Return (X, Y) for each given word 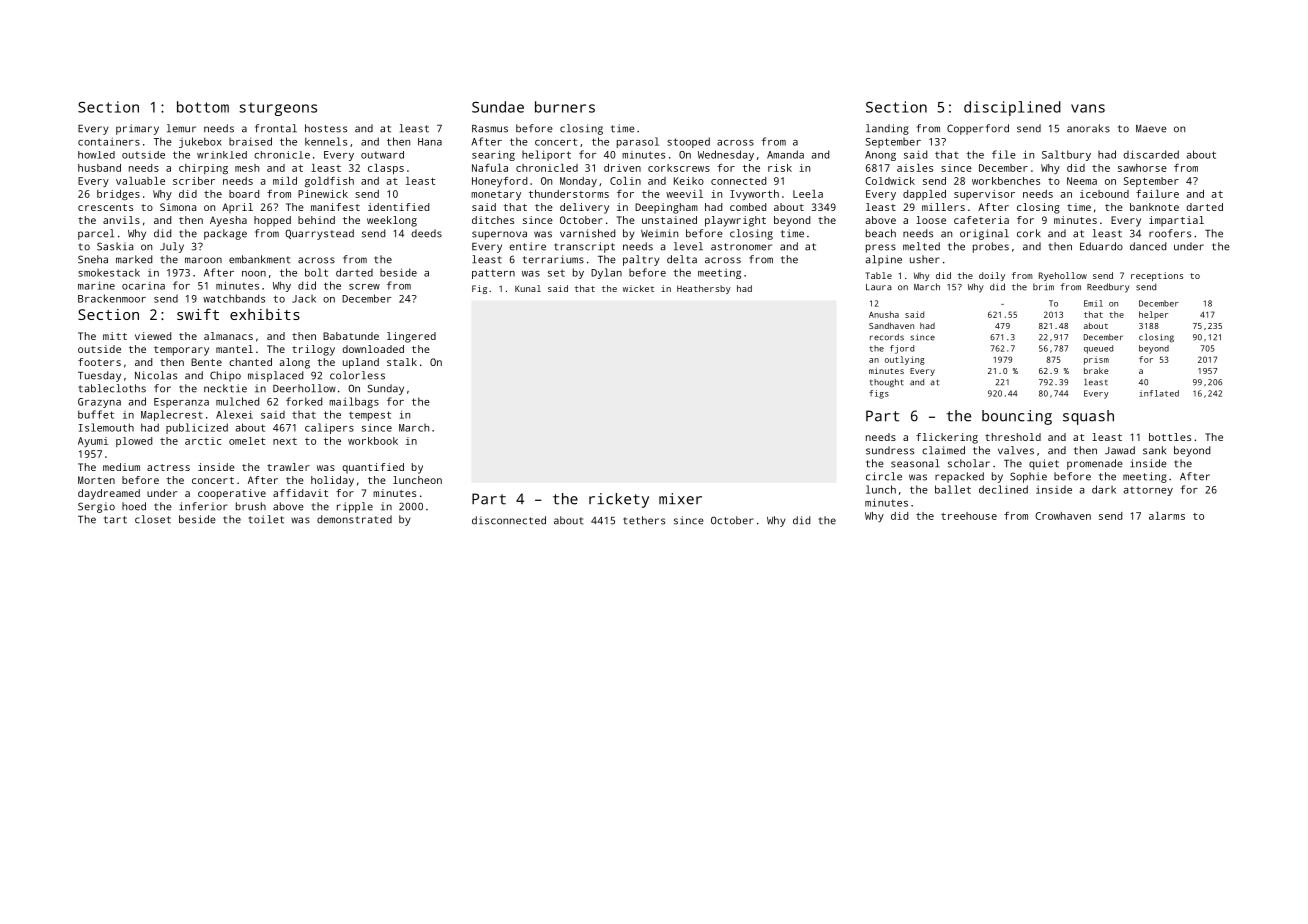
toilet (266, 519)
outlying (905, 360)
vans (1088, 108)
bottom (203, 107)
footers (99, 362)
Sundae (498, 107)
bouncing (1017, 417)
